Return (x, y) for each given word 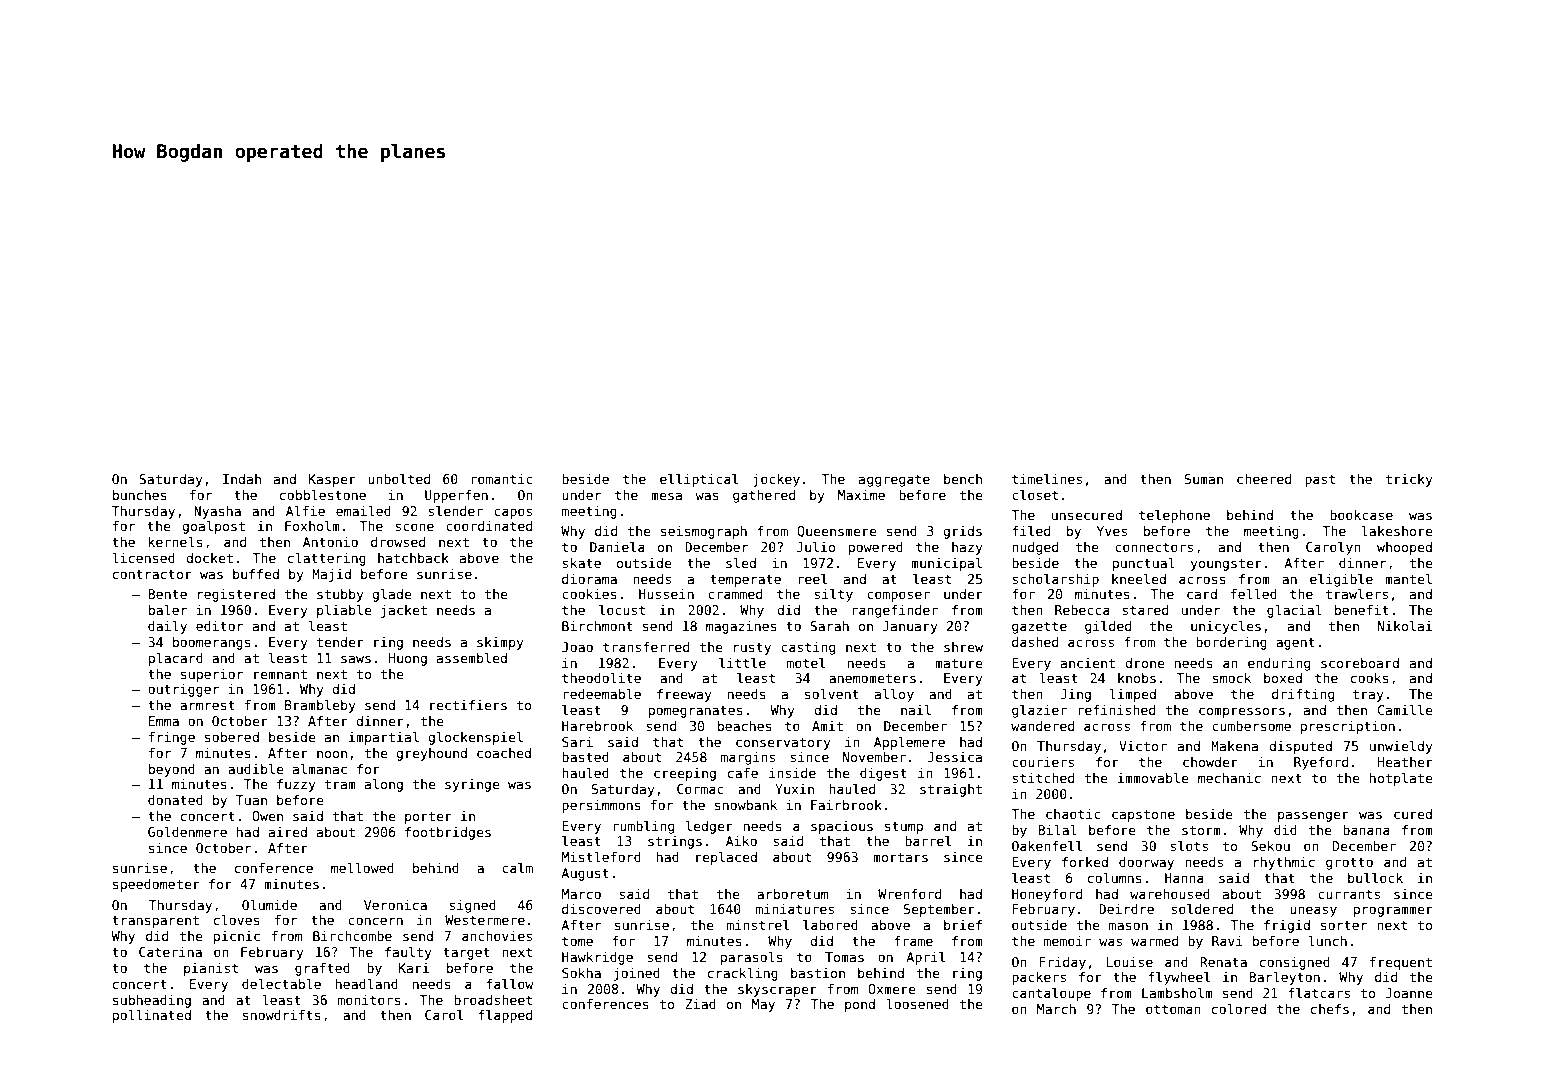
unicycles (1226, 627)
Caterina (170, 952)
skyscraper (777, 990)
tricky (1409, 480)
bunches (140, 495)
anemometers (872, 678)
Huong (408, 659)
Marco (581, 894)
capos (513, 513)
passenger (1313, 816)
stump (904, 828)
